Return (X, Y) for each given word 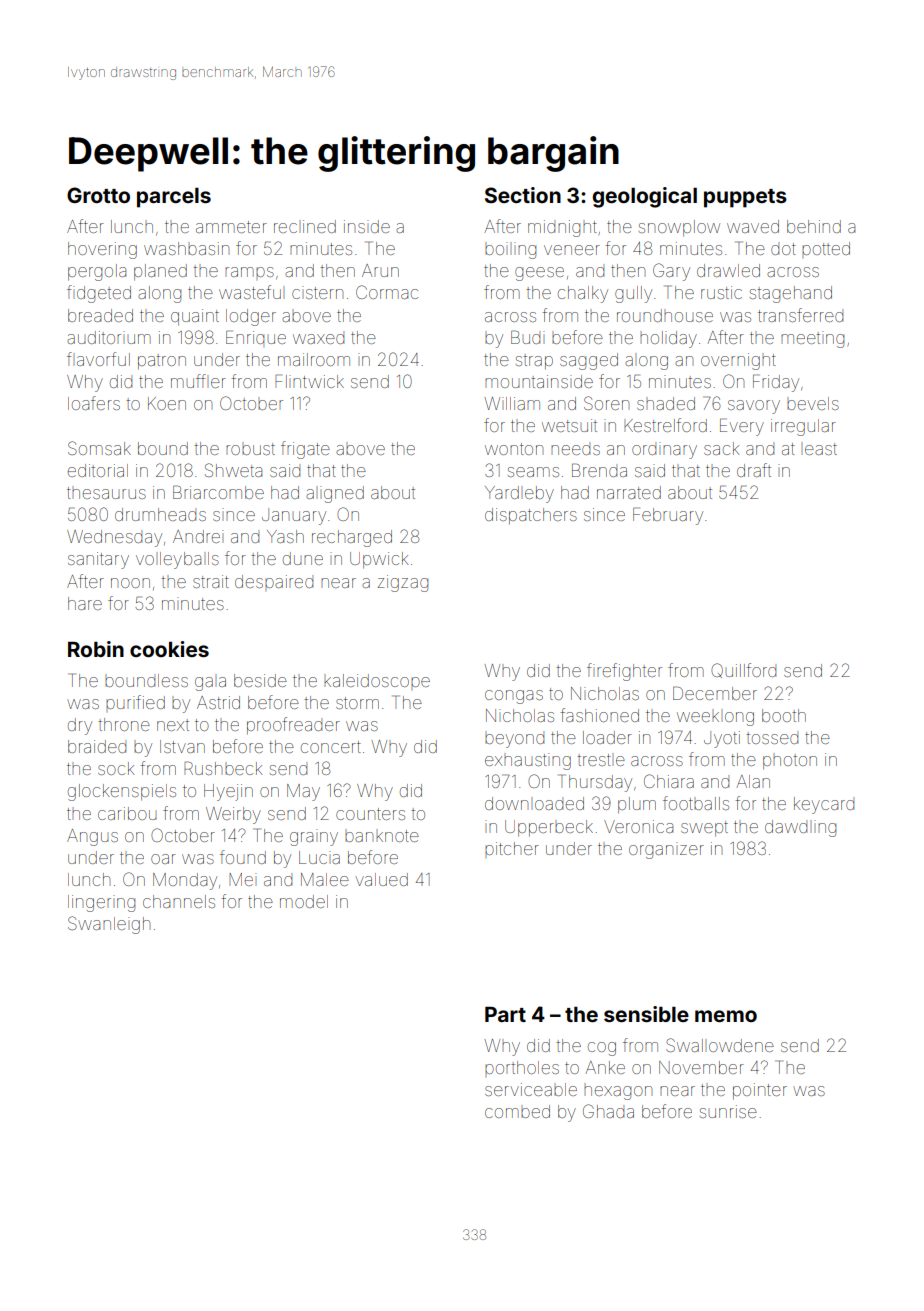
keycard (824, 805)
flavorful (98, 359)
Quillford (743, 670)
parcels (174, 198)
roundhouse (665, 315)
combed (517, 1111)
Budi (528, 337)
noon (130, 583)
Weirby (233, 815)
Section (523, 195)
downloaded (534, 803)
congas (514, 697)
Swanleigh (109, 925)
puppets (745, 198)
